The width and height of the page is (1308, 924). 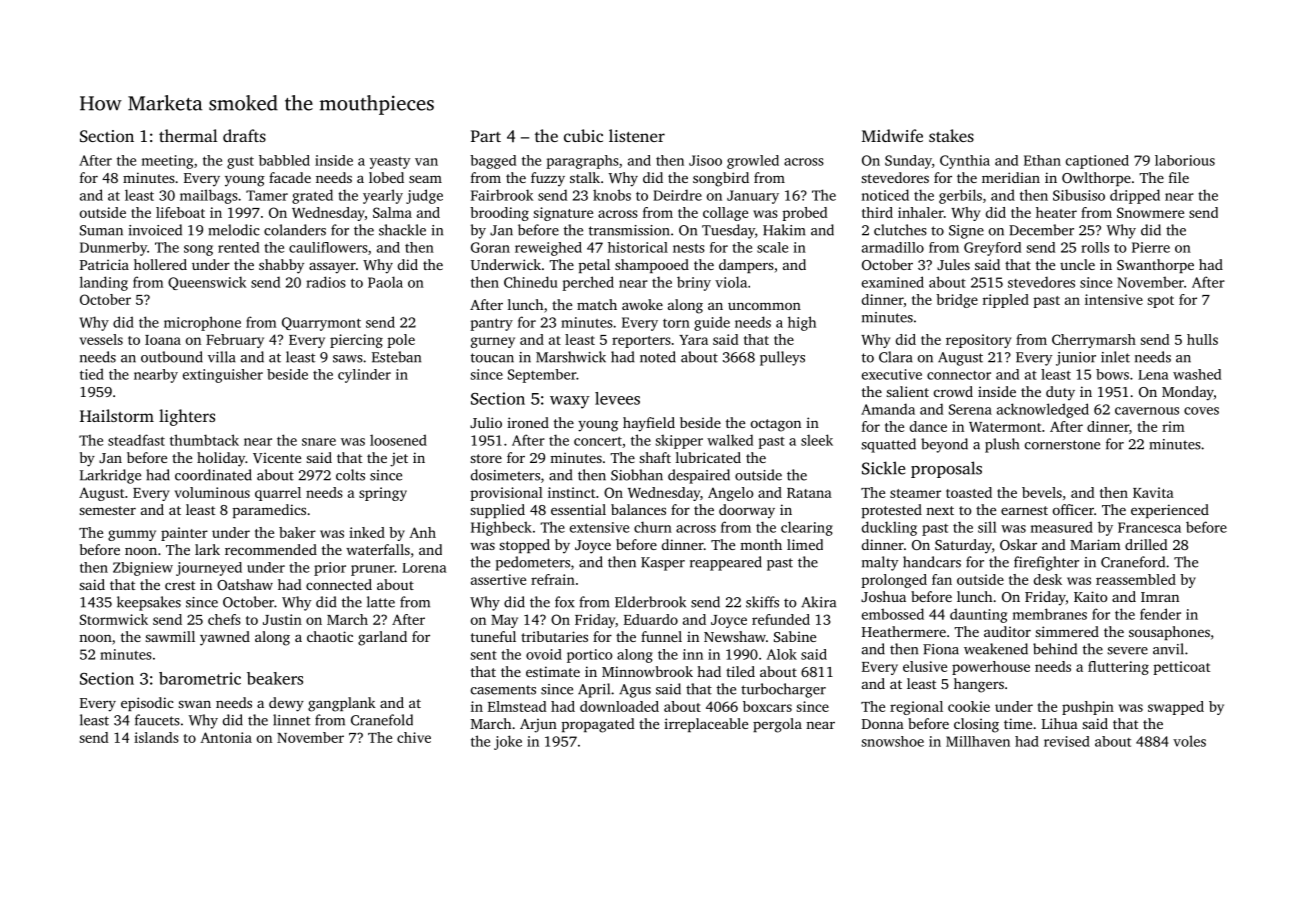 I want to click on meridian, so click(x=1011, y=177).
